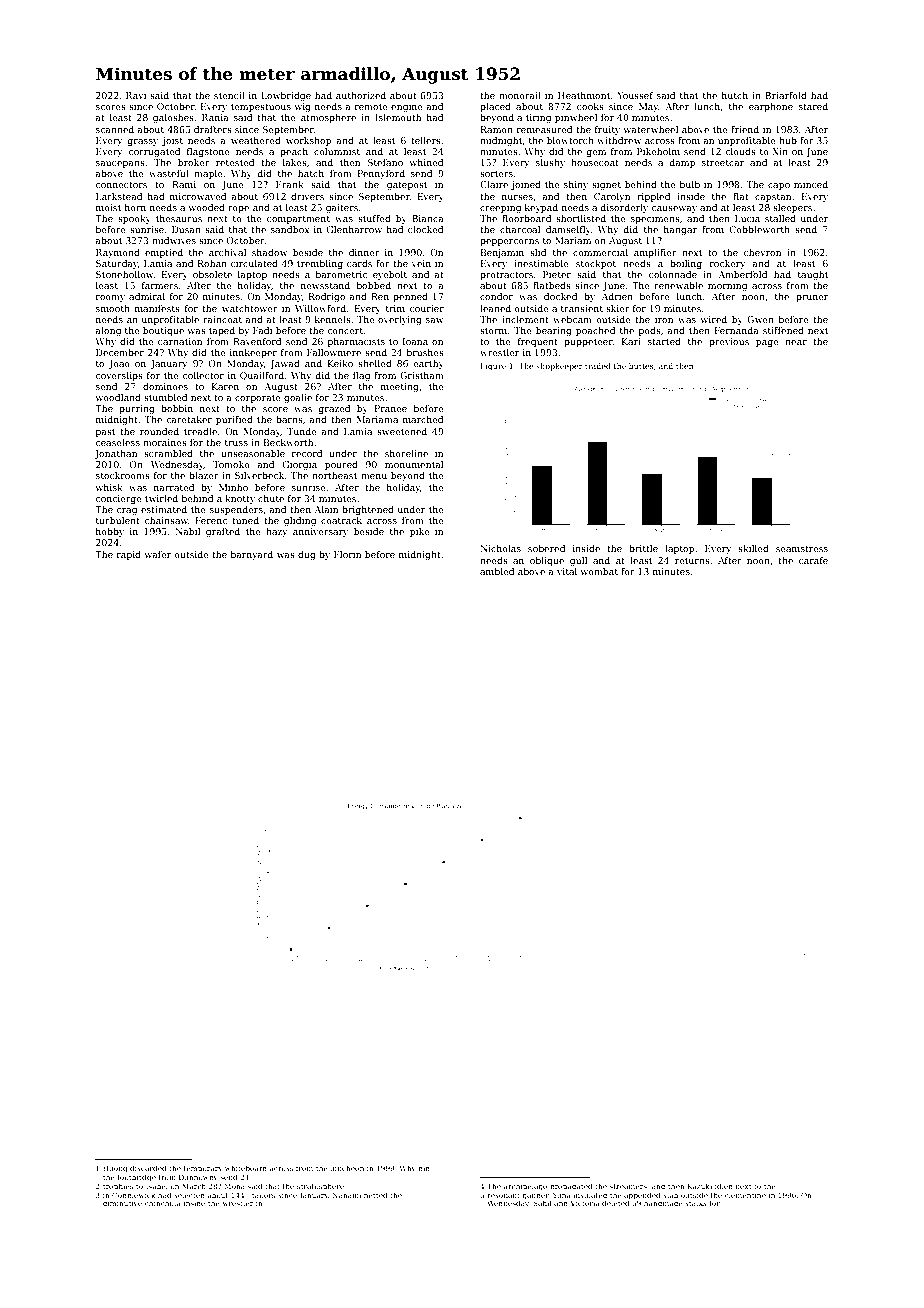 Image resolution: width=924 pixels, height=1308 pixels. I want to click on Ravi, so click(136, 95).
